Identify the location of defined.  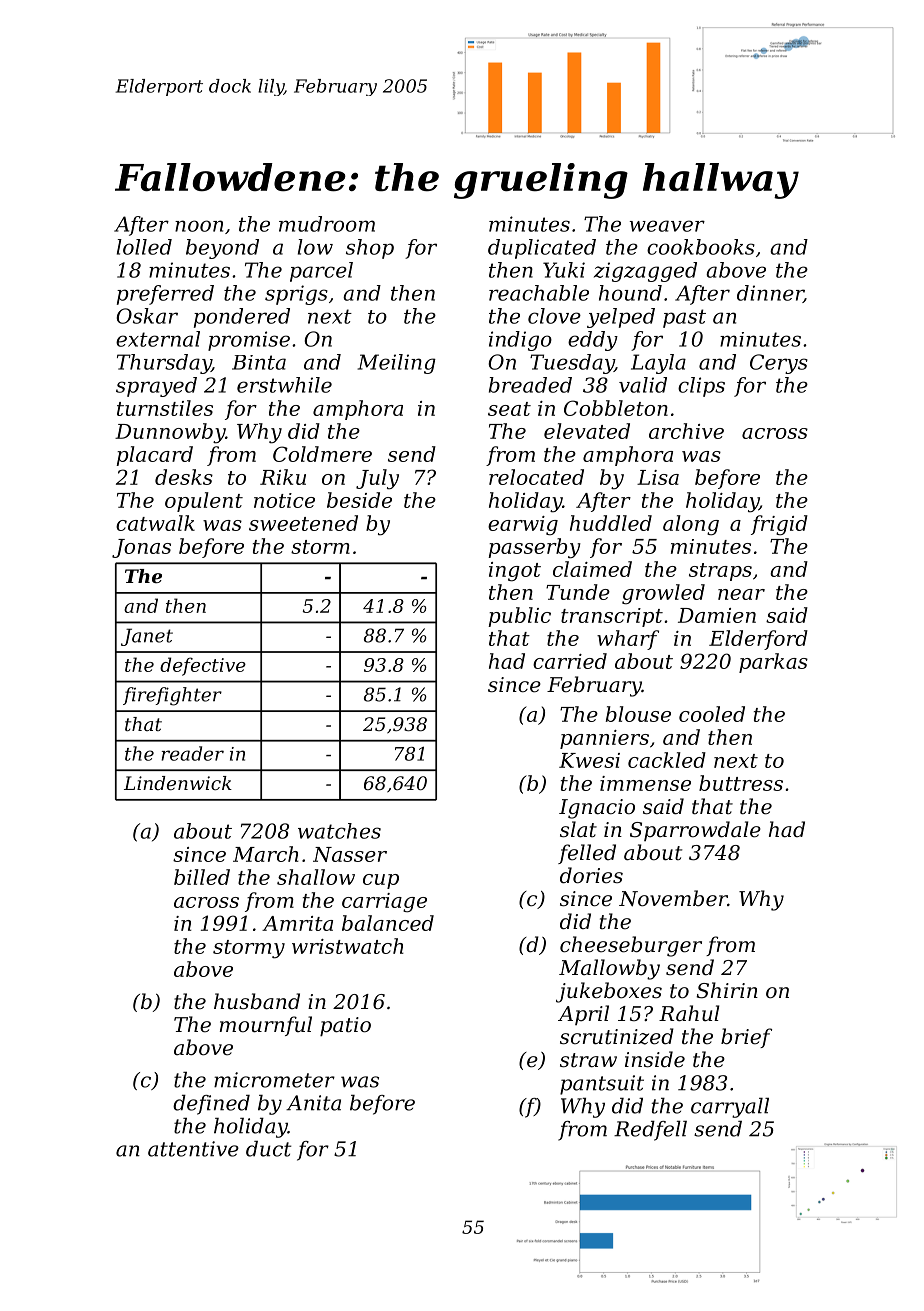
(211, 1105).
